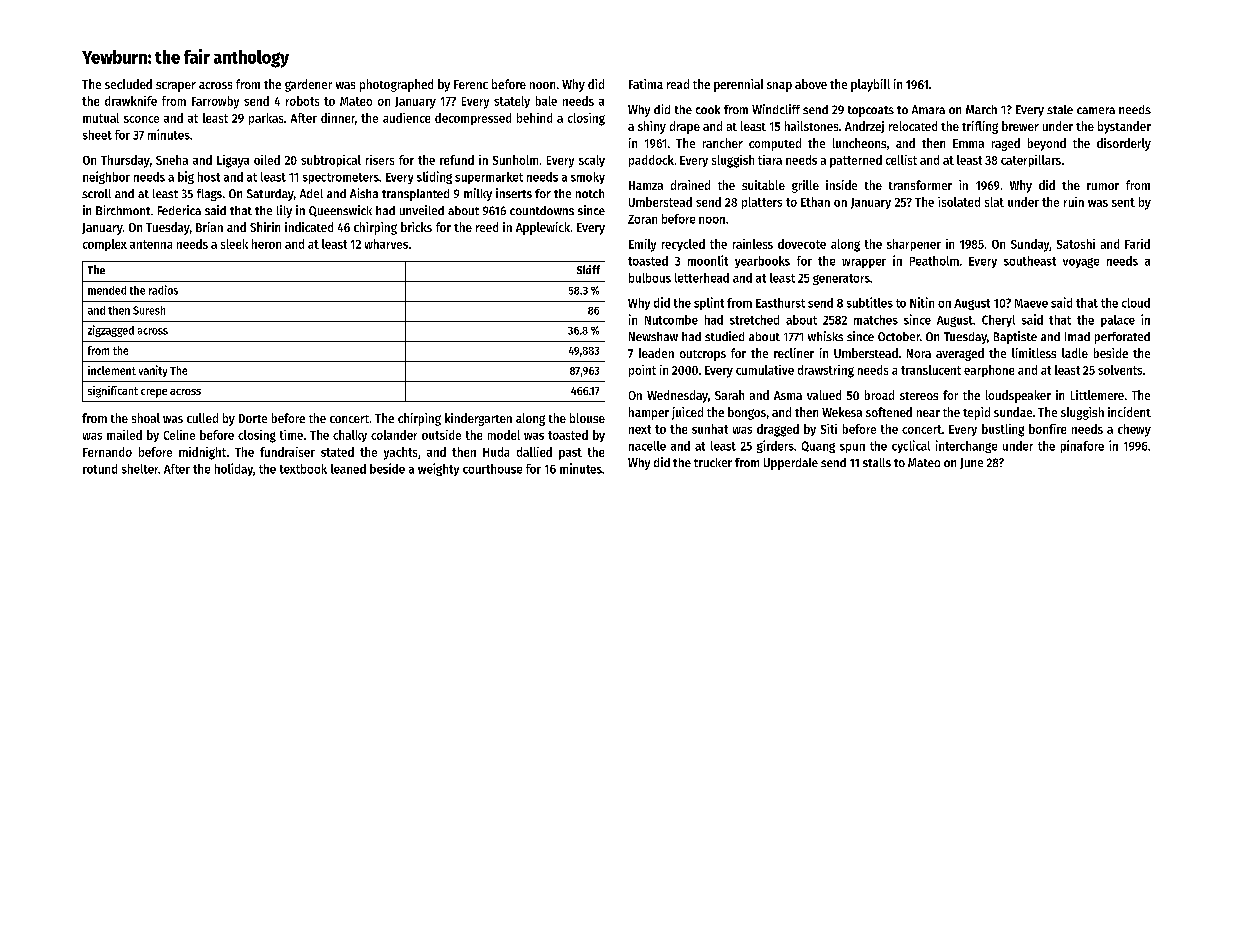 The height and width of the screenshot is (952, 1233). Describe the element at coordinates (542, 210) in the screenshot. I see `countdowns` at that location.
